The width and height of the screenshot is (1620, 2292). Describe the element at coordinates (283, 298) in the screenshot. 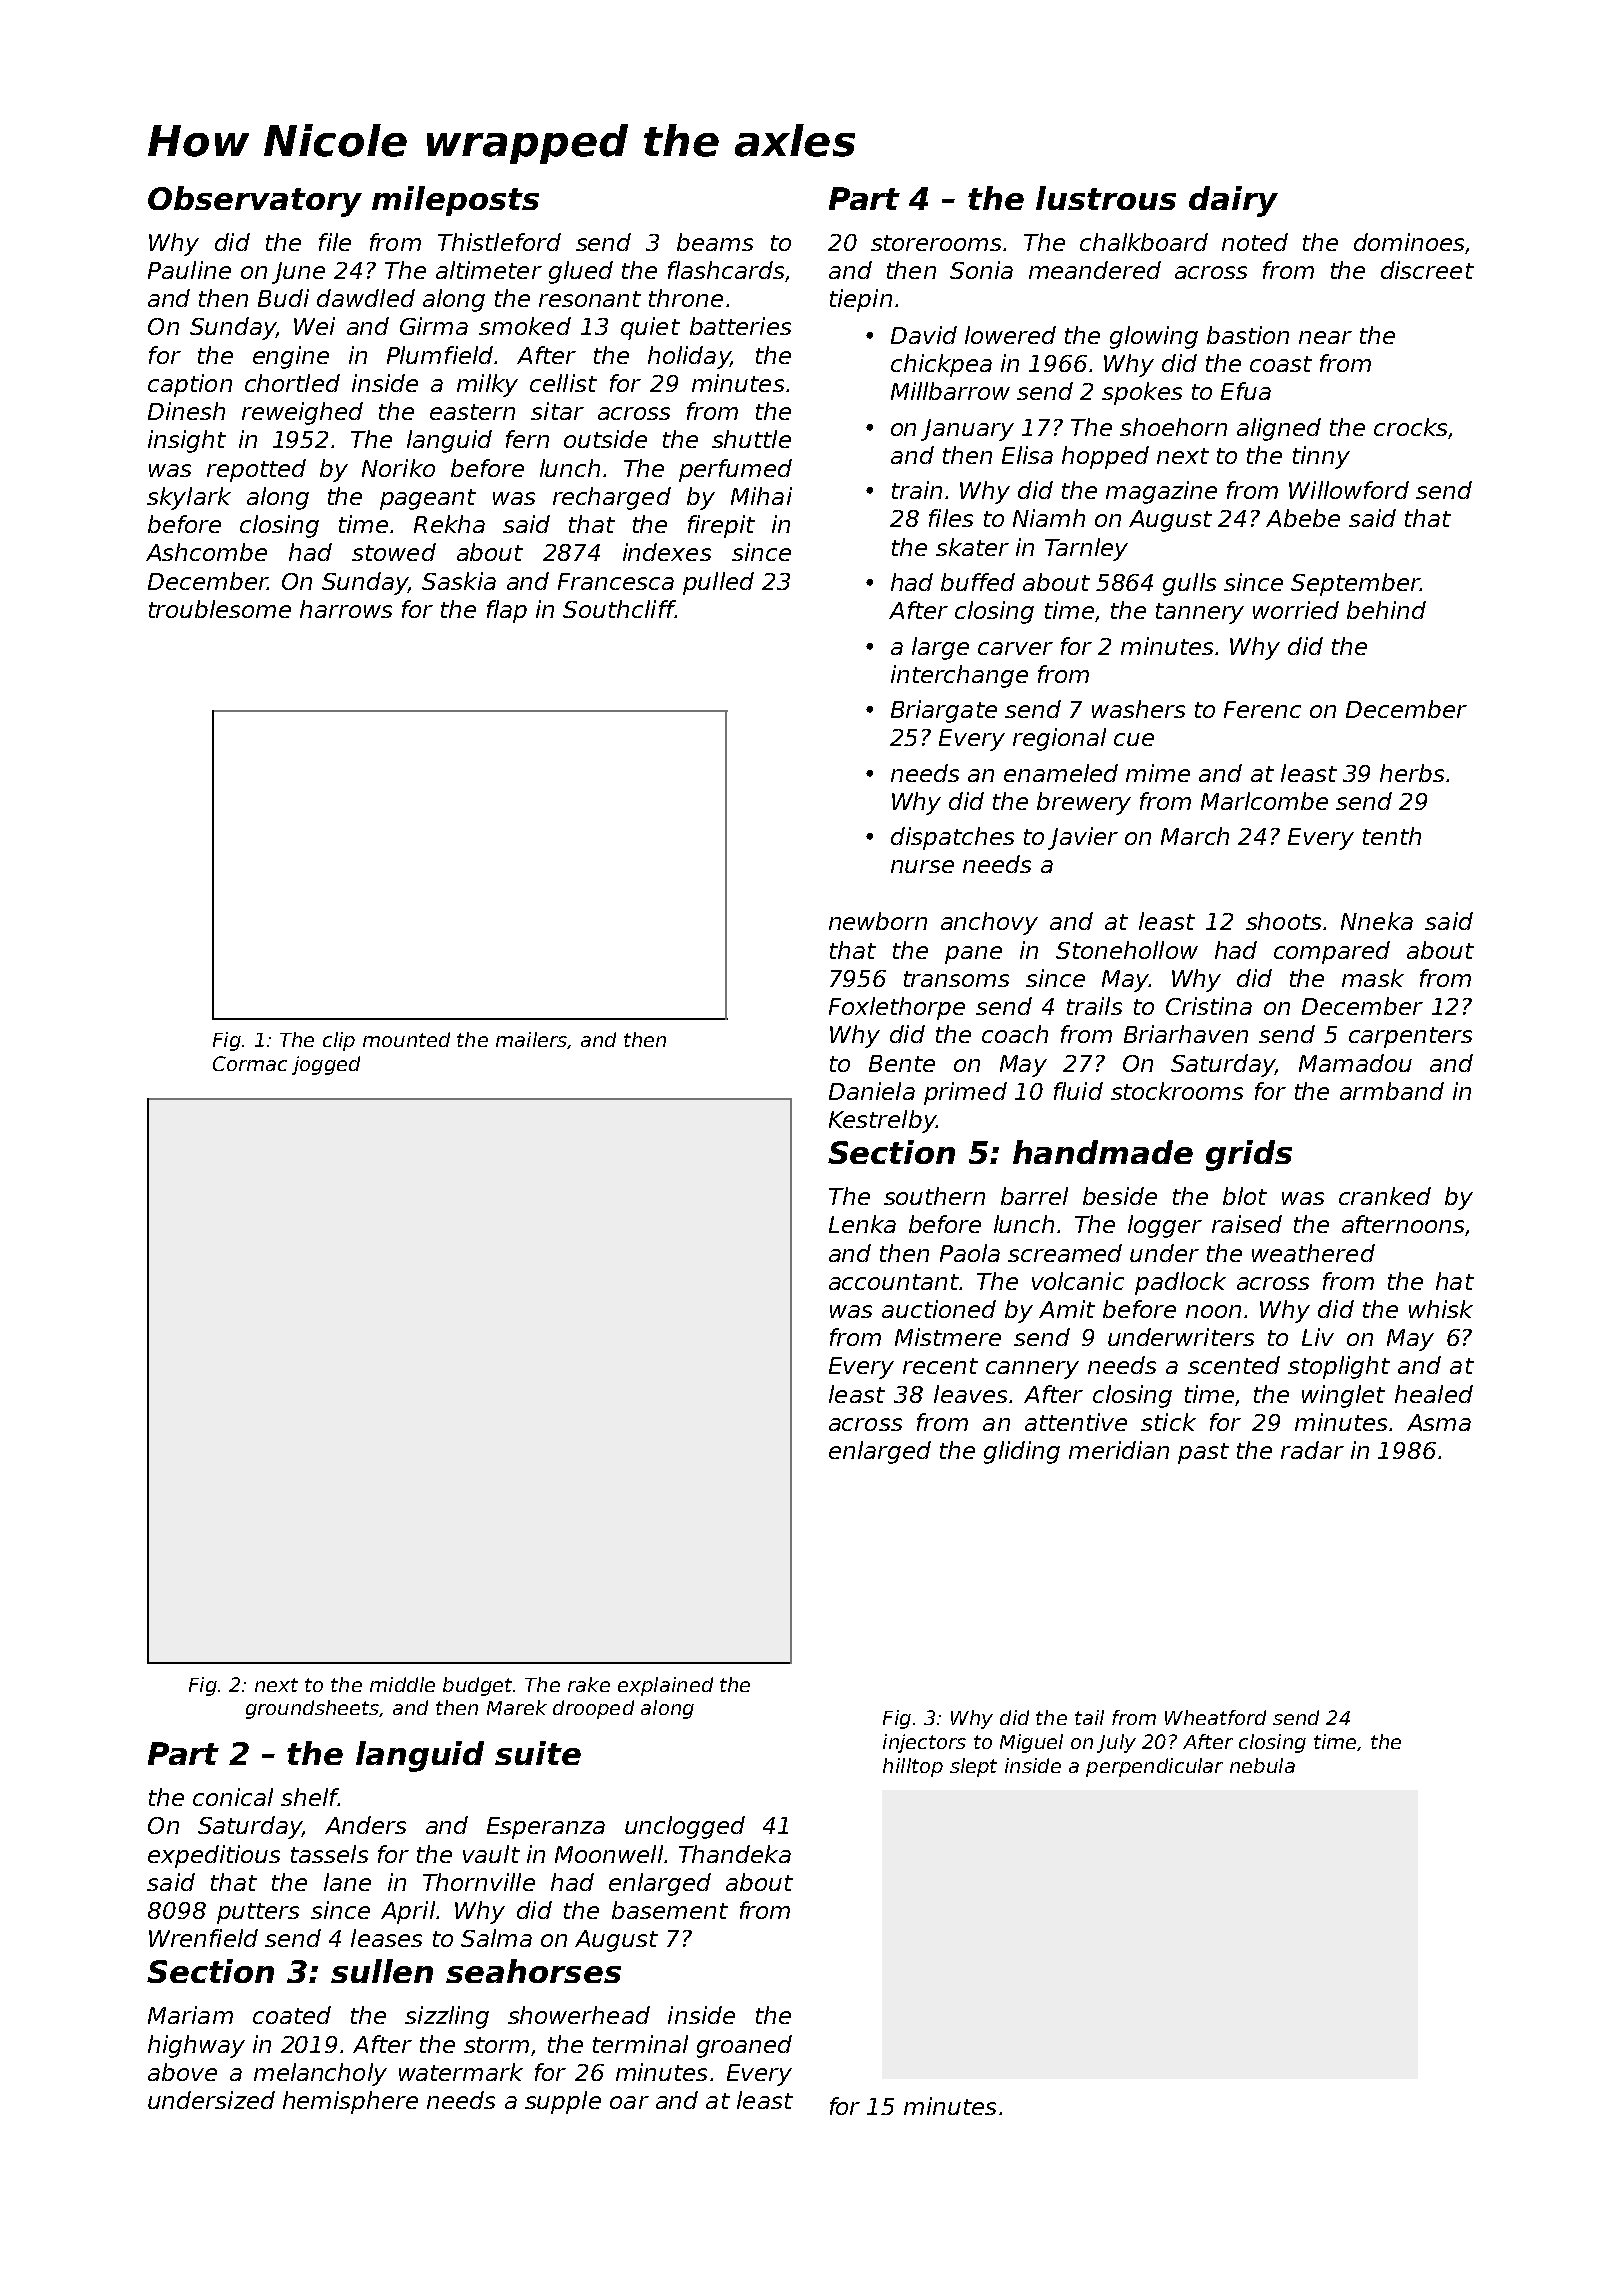

I see `Budi` at that location.
